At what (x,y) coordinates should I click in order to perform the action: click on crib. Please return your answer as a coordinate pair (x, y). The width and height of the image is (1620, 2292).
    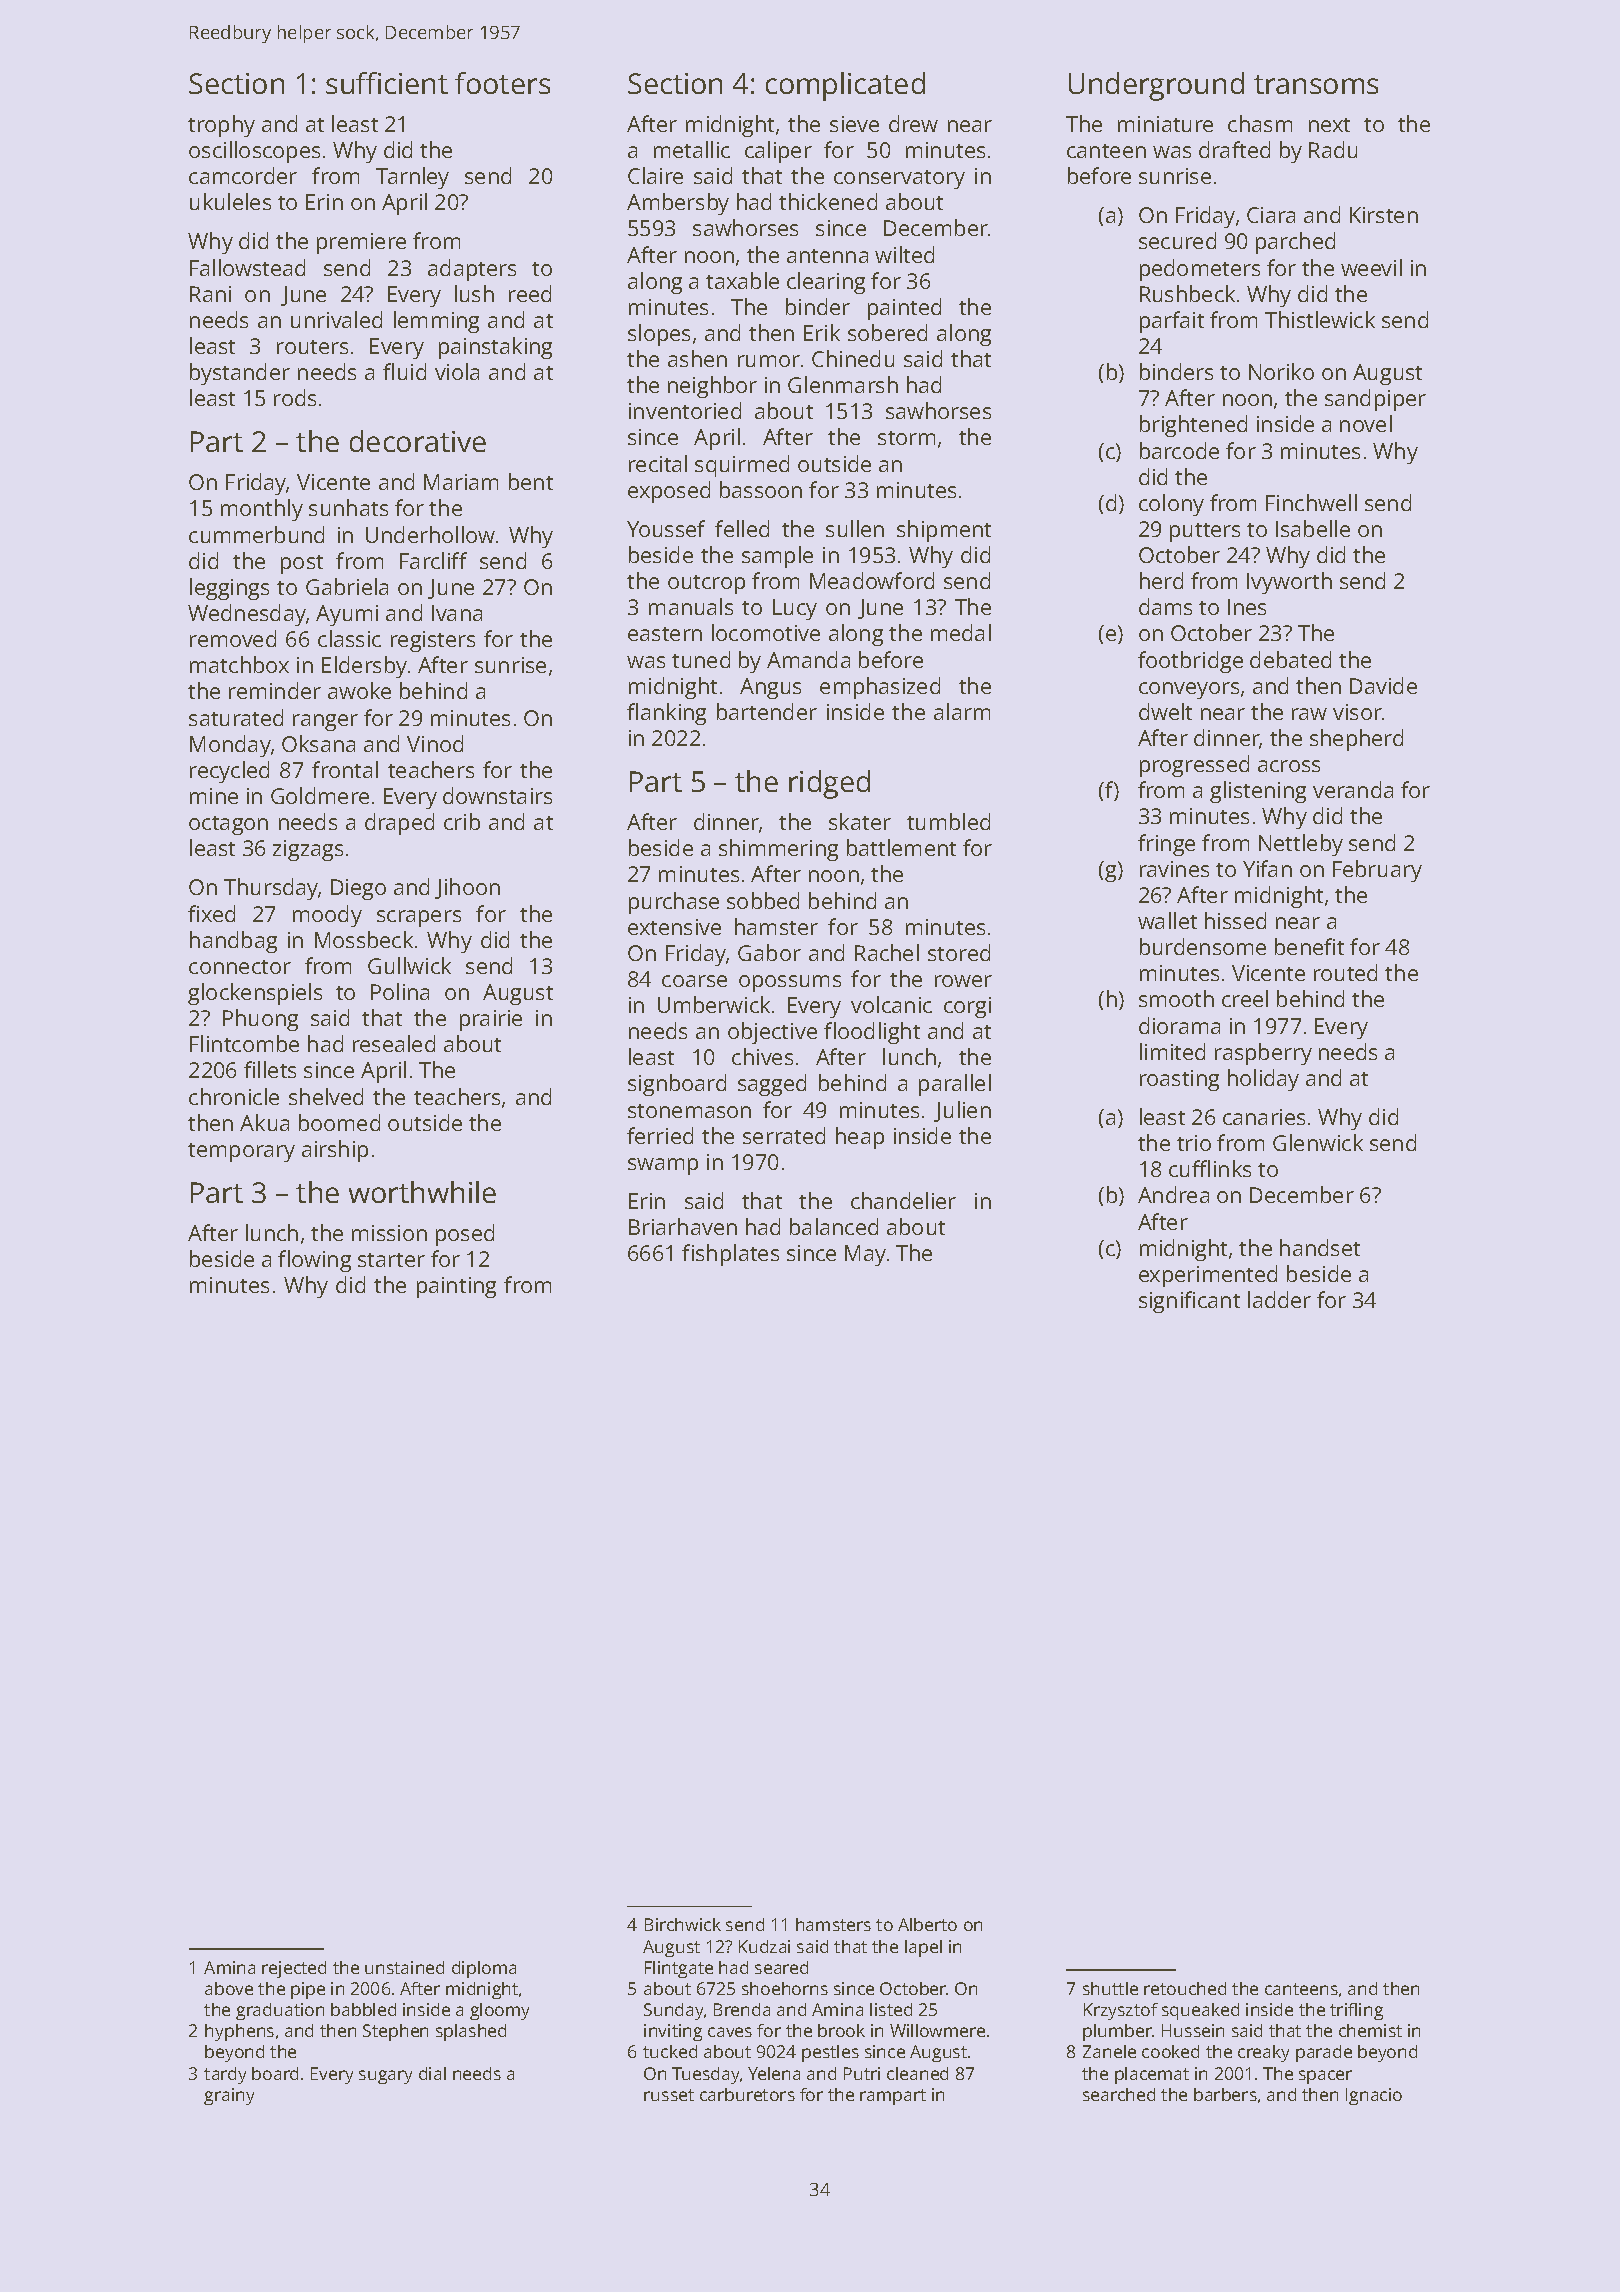
    Looking at the image, I should click on (462, 821).
